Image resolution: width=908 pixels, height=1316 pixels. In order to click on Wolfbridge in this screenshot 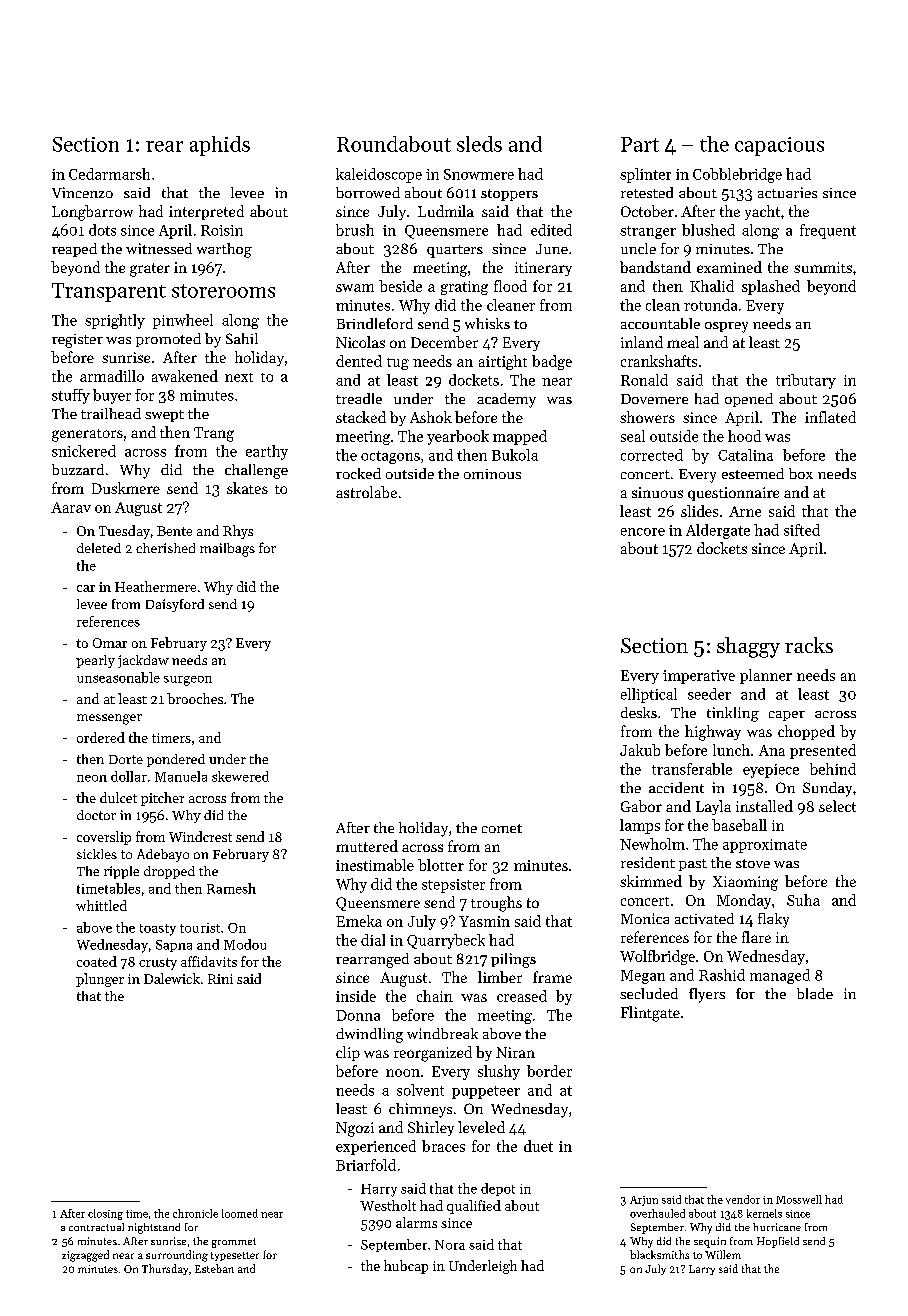, I will do `click(657, 957)`.
